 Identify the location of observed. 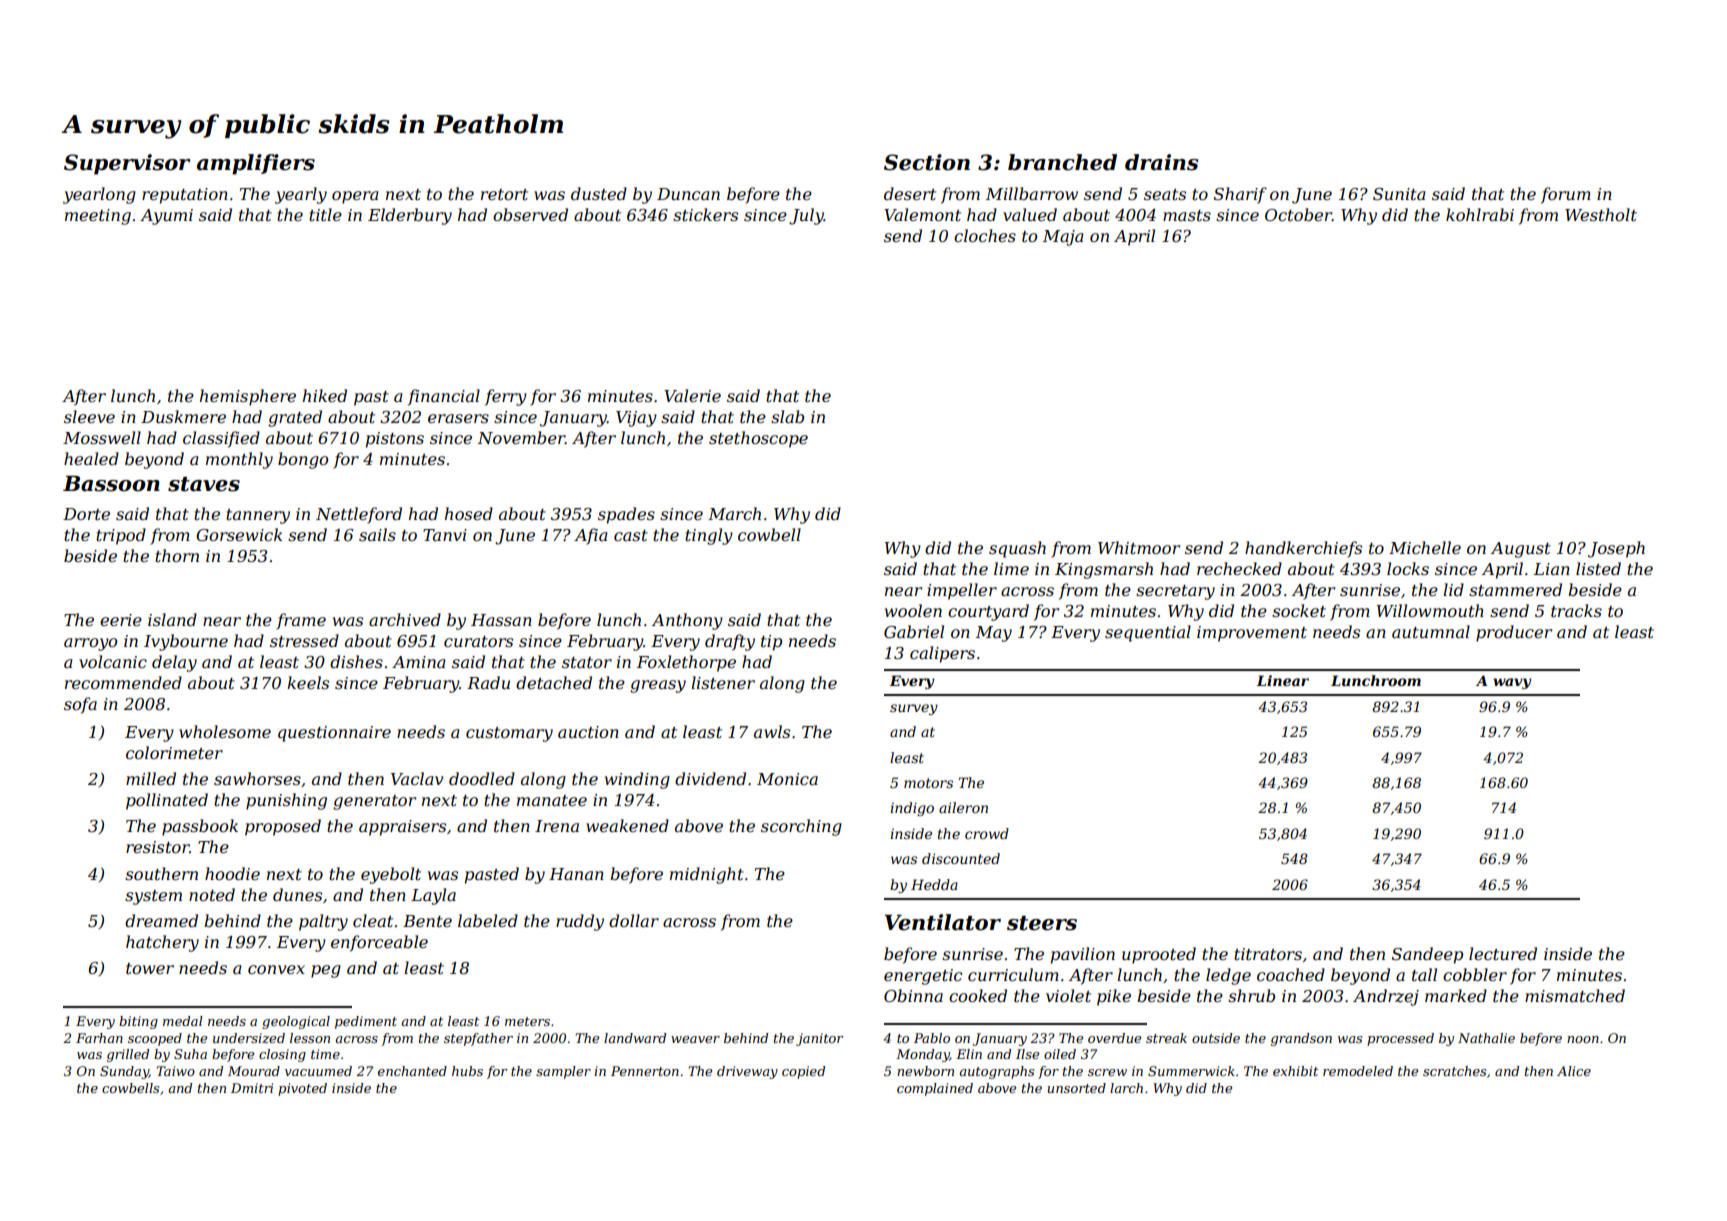
(530, 214).
